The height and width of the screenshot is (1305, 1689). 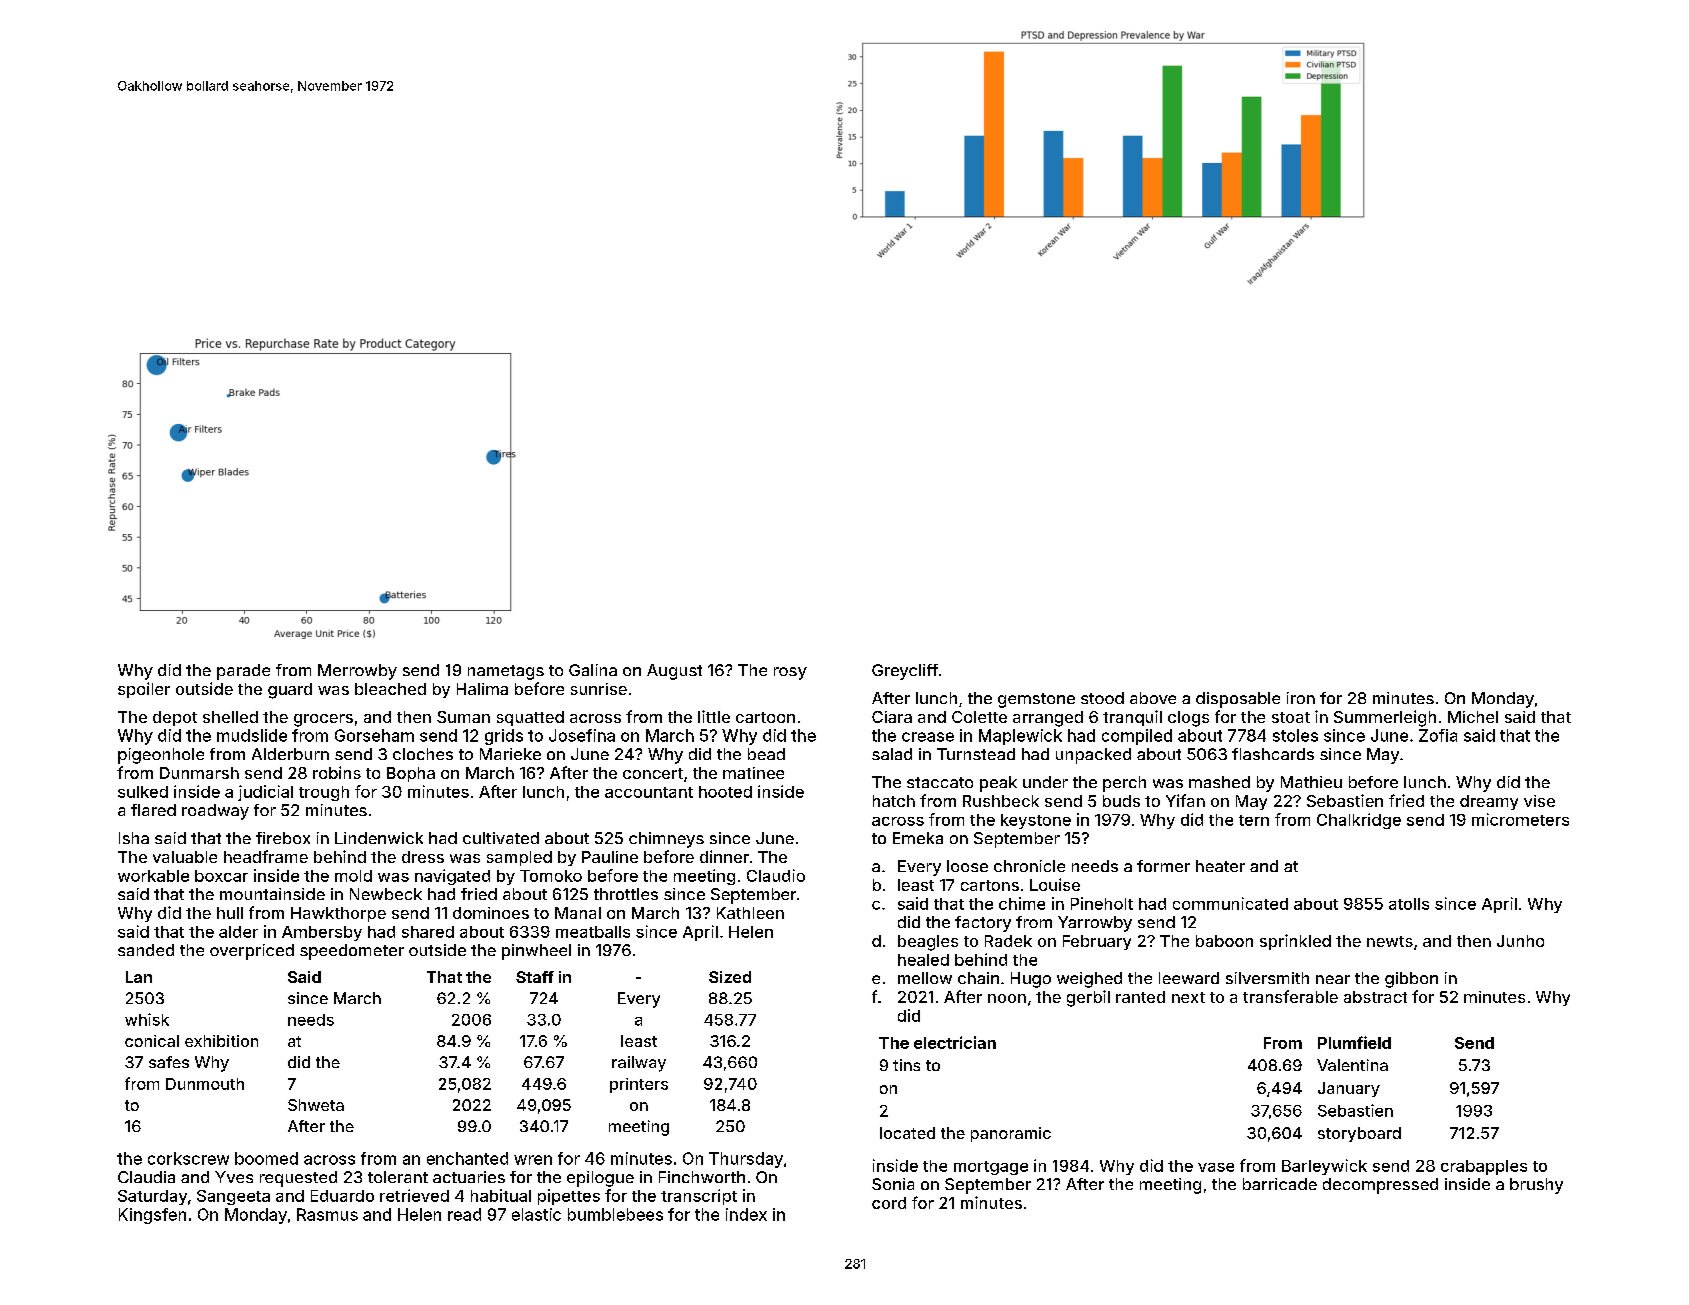 What do you see at coordinates (894, 801) in the screenshot?
I see `hatch` at bounding box center [894, 801].
